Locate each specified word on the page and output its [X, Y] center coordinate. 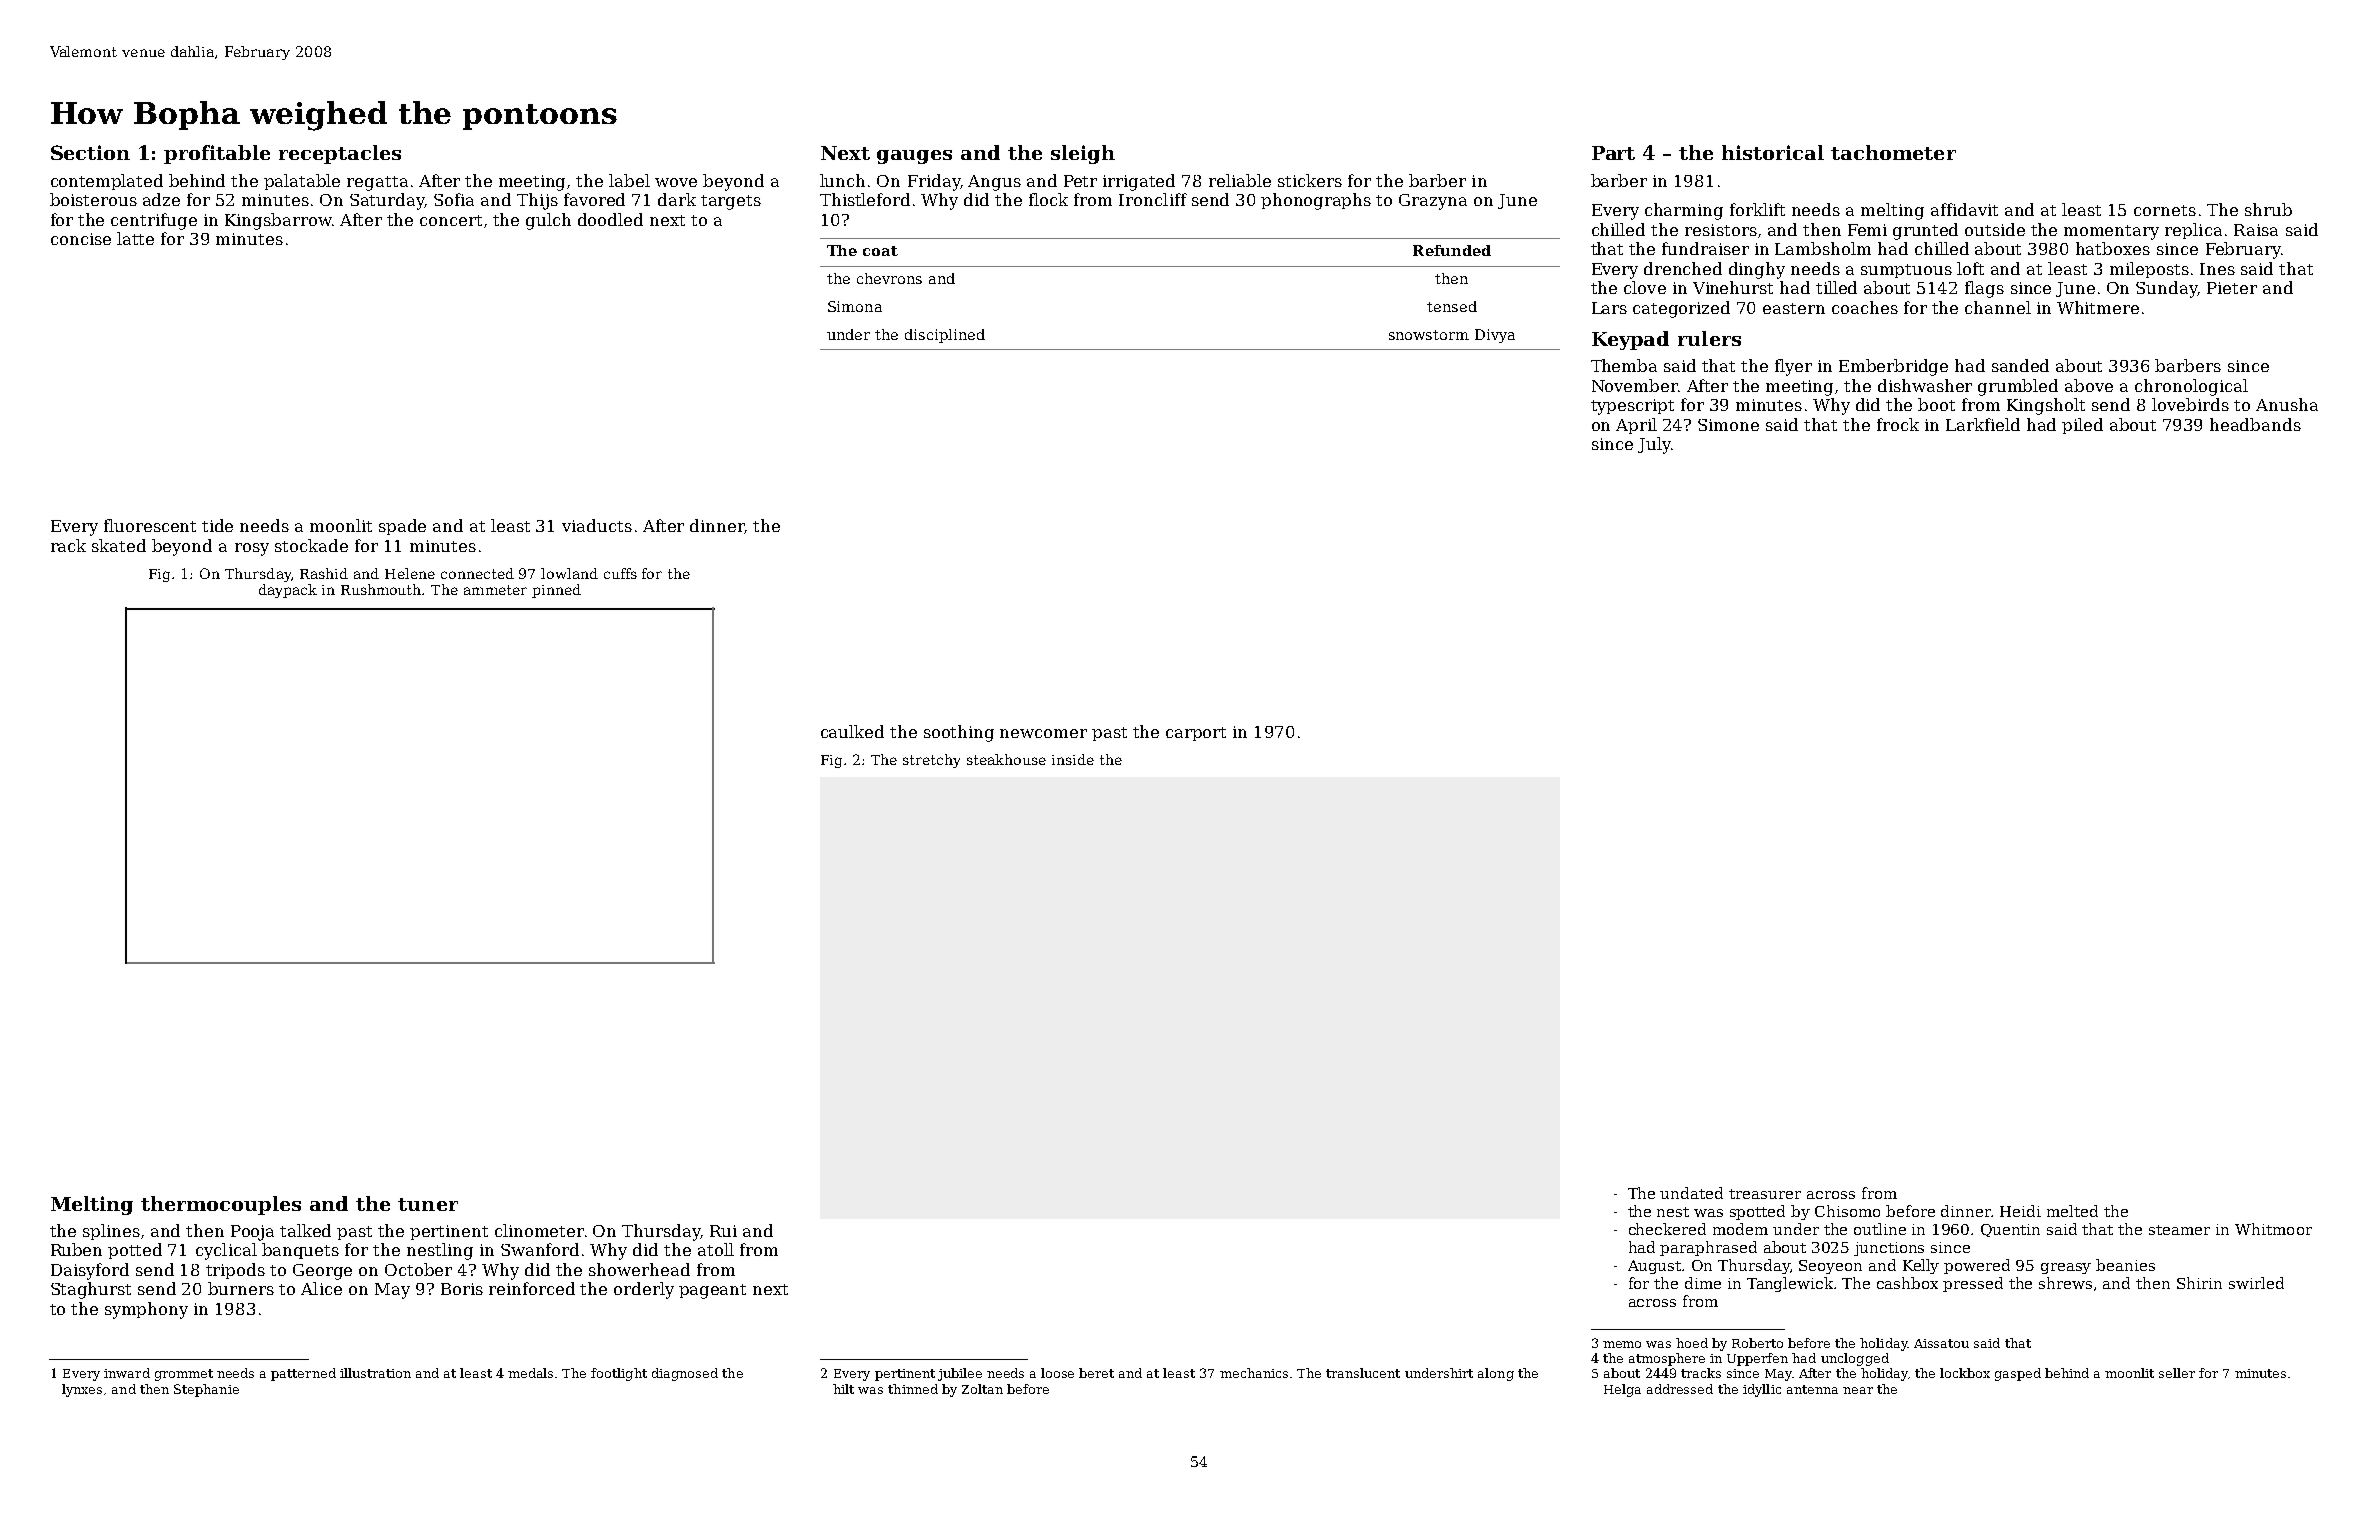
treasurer [1765, 1194]
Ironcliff [1153, 199]
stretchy [931, 761]
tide [217, 525]
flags [1984, 289]
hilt [843, 1389]
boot [1936, 404]
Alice [321, 1288]
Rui [723, 1231]
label [629, 180]
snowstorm [1429, 335]
